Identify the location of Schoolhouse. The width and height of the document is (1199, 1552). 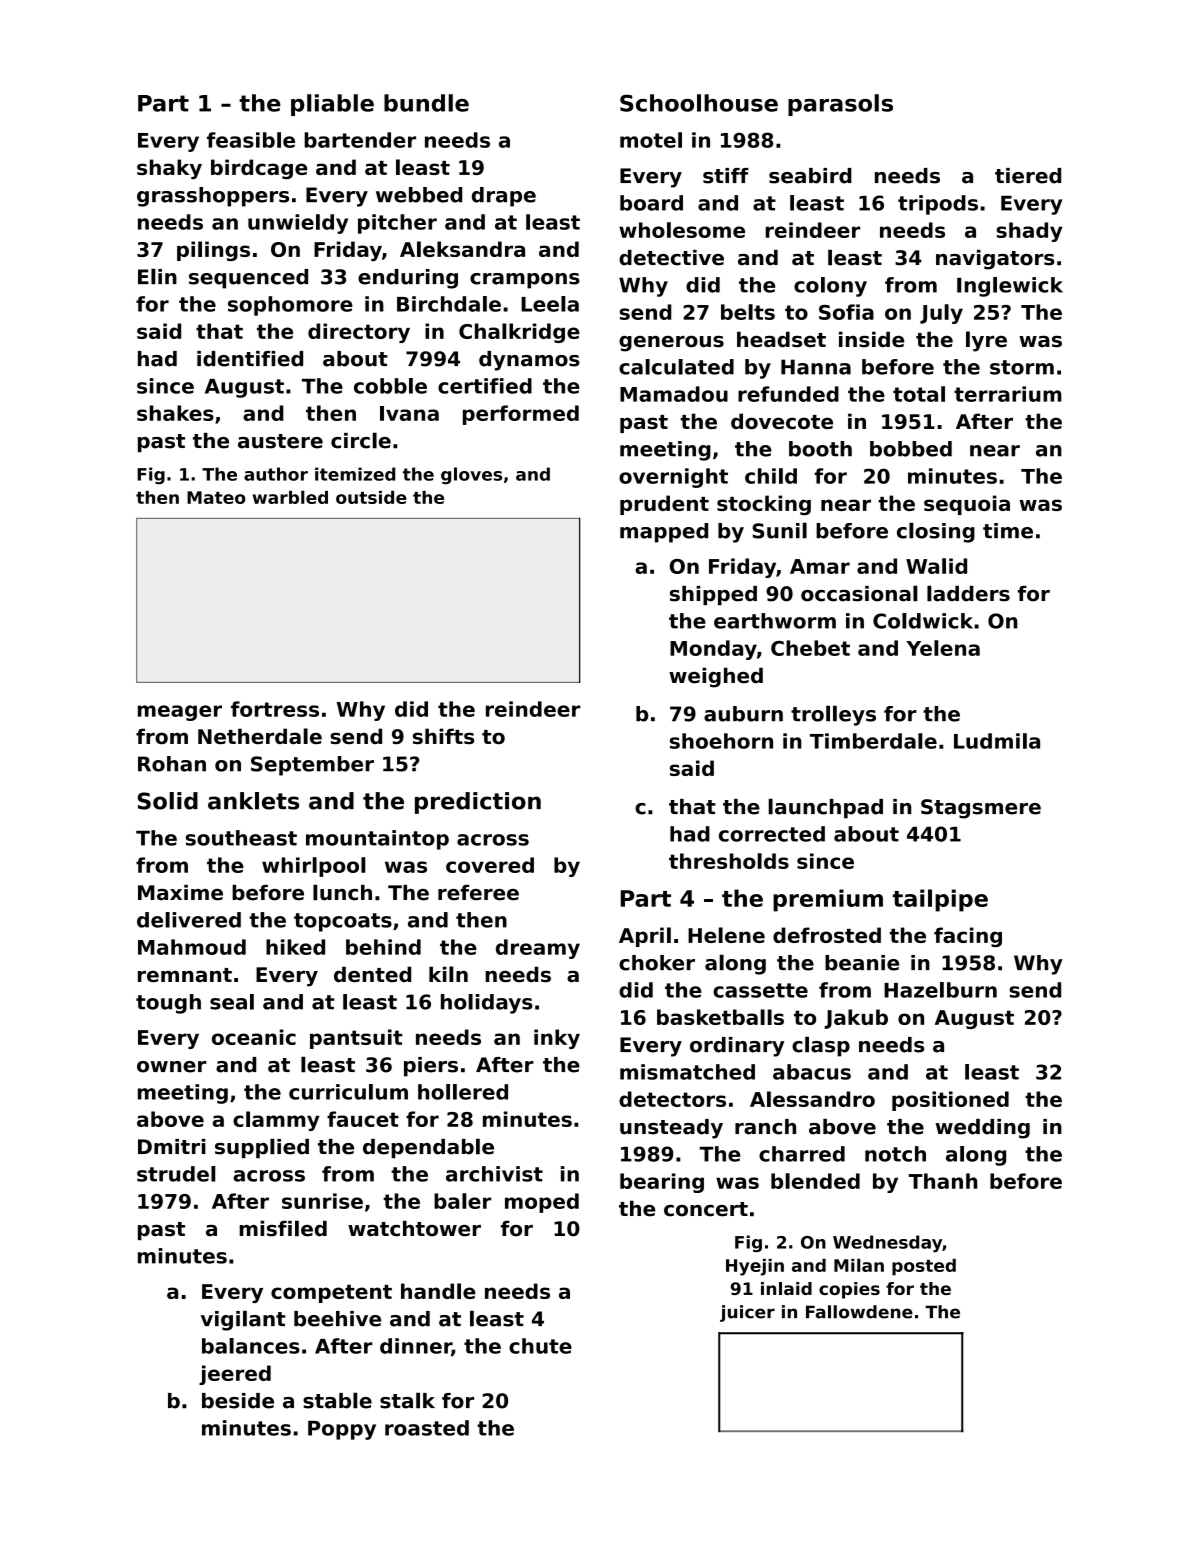
(699, 103).
